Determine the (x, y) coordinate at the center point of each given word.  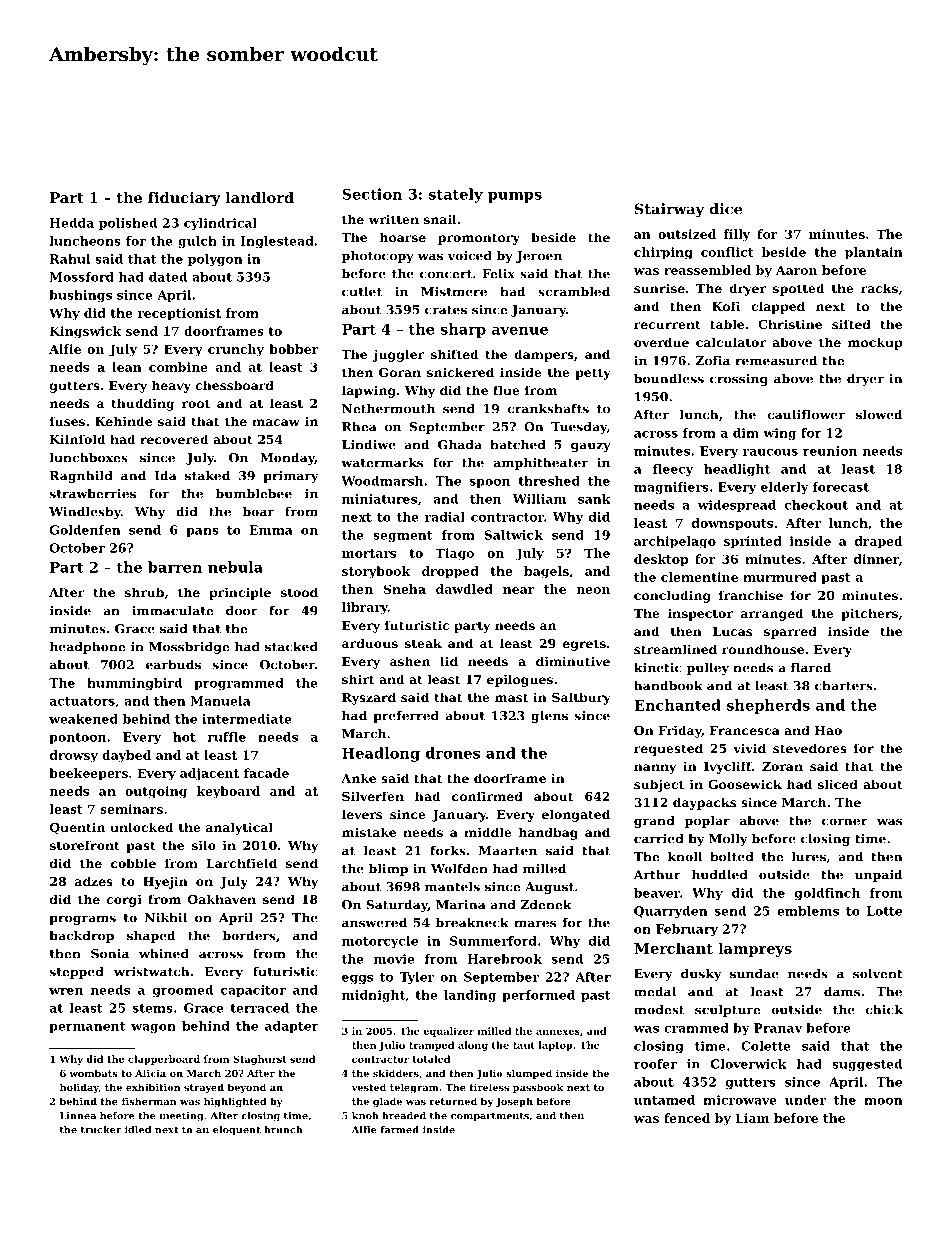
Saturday (397, 906)
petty (593, 374)
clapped (778, 307)
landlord (260, 197)
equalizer (448, 1032)
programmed (239, 684)
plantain (874, 253)
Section (372, 194)
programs (82, 920)
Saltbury (581, 698)
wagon (153, 1028)
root (196, 403)
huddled (720, 875)
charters (844, 686)
